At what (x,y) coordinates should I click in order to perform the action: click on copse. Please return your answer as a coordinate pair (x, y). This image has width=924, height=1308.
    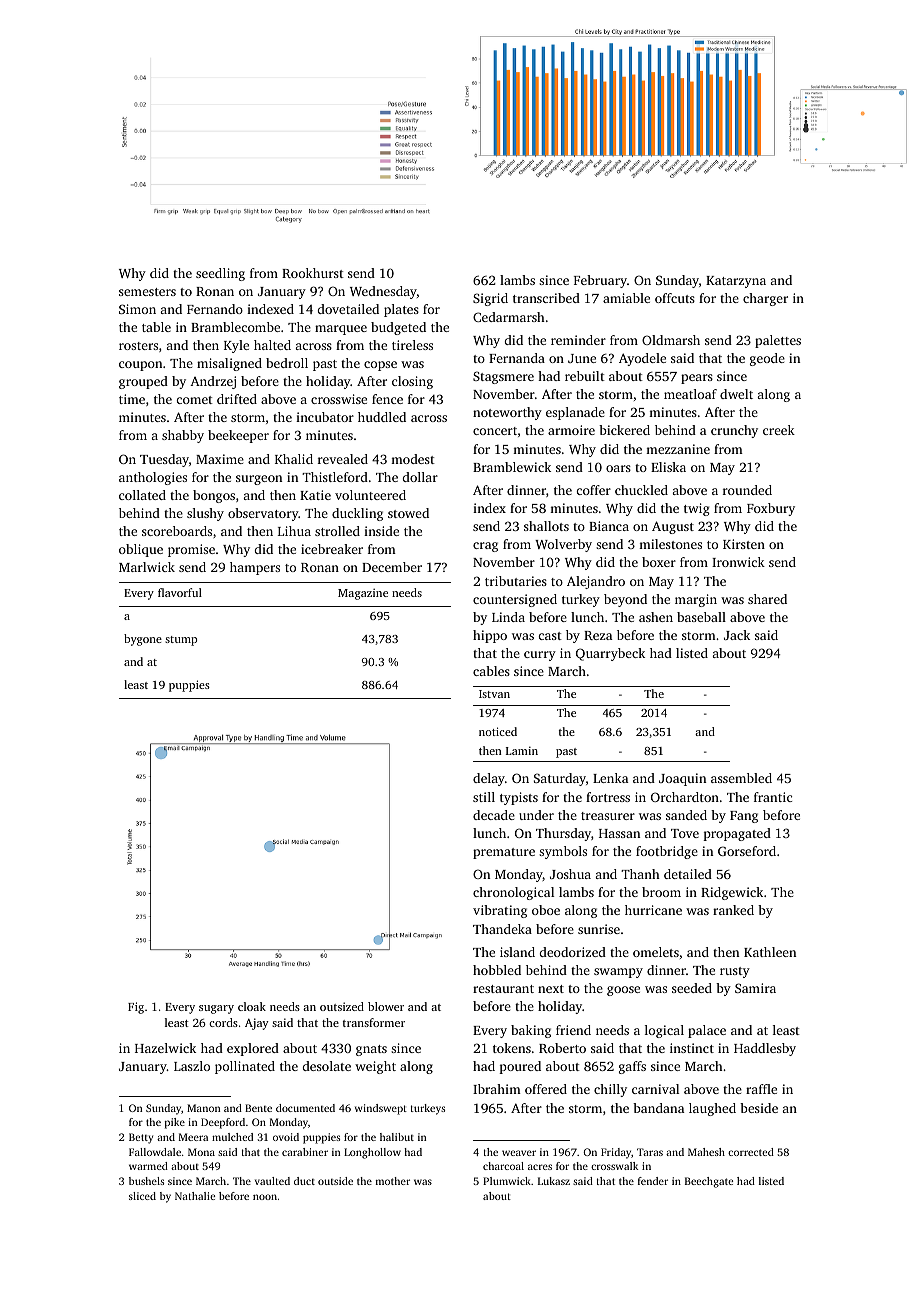
    Looking at the image, I should click on (380, 366).
